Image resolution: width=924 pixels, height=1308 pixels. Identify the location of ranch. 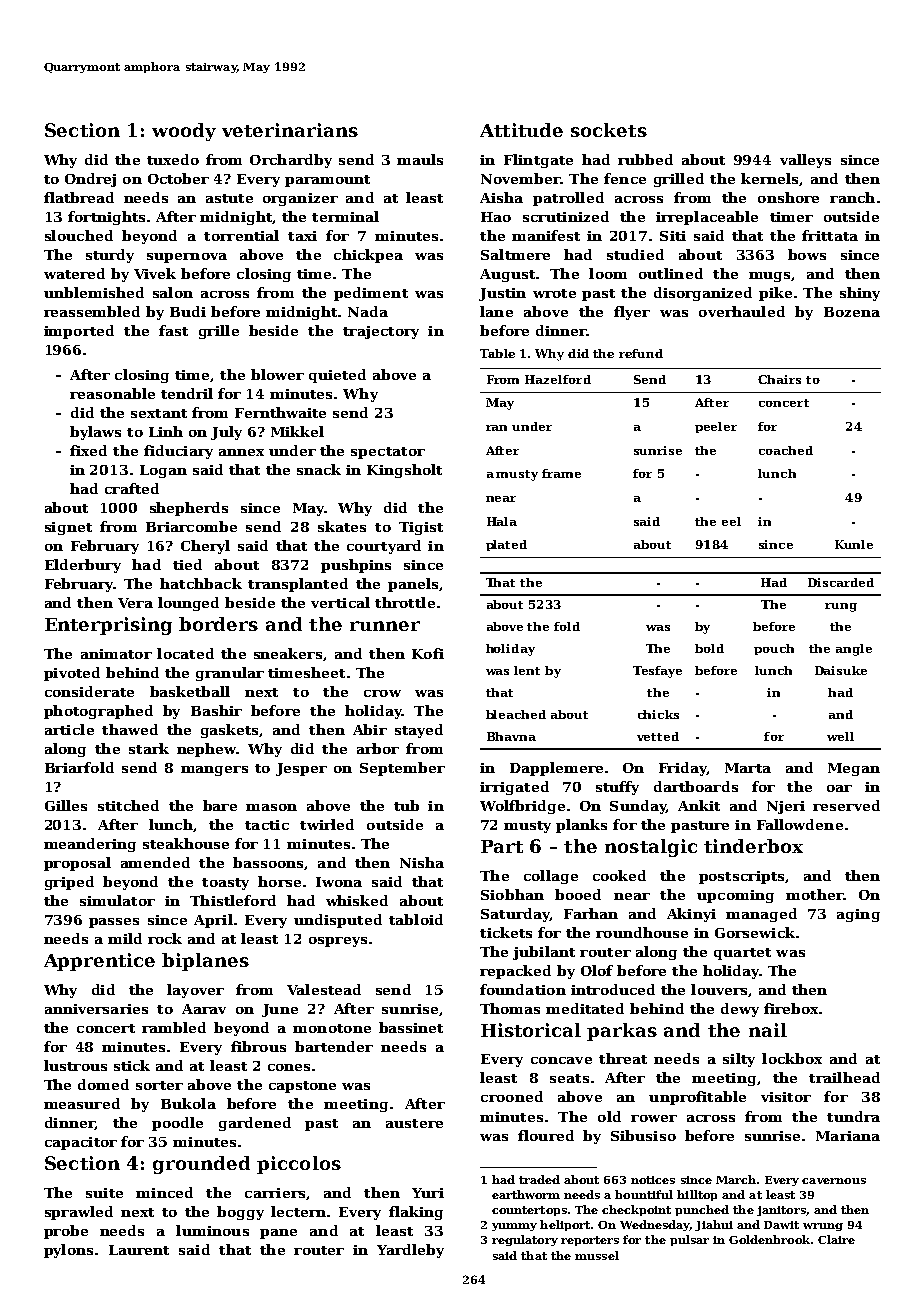
(852, 197).
